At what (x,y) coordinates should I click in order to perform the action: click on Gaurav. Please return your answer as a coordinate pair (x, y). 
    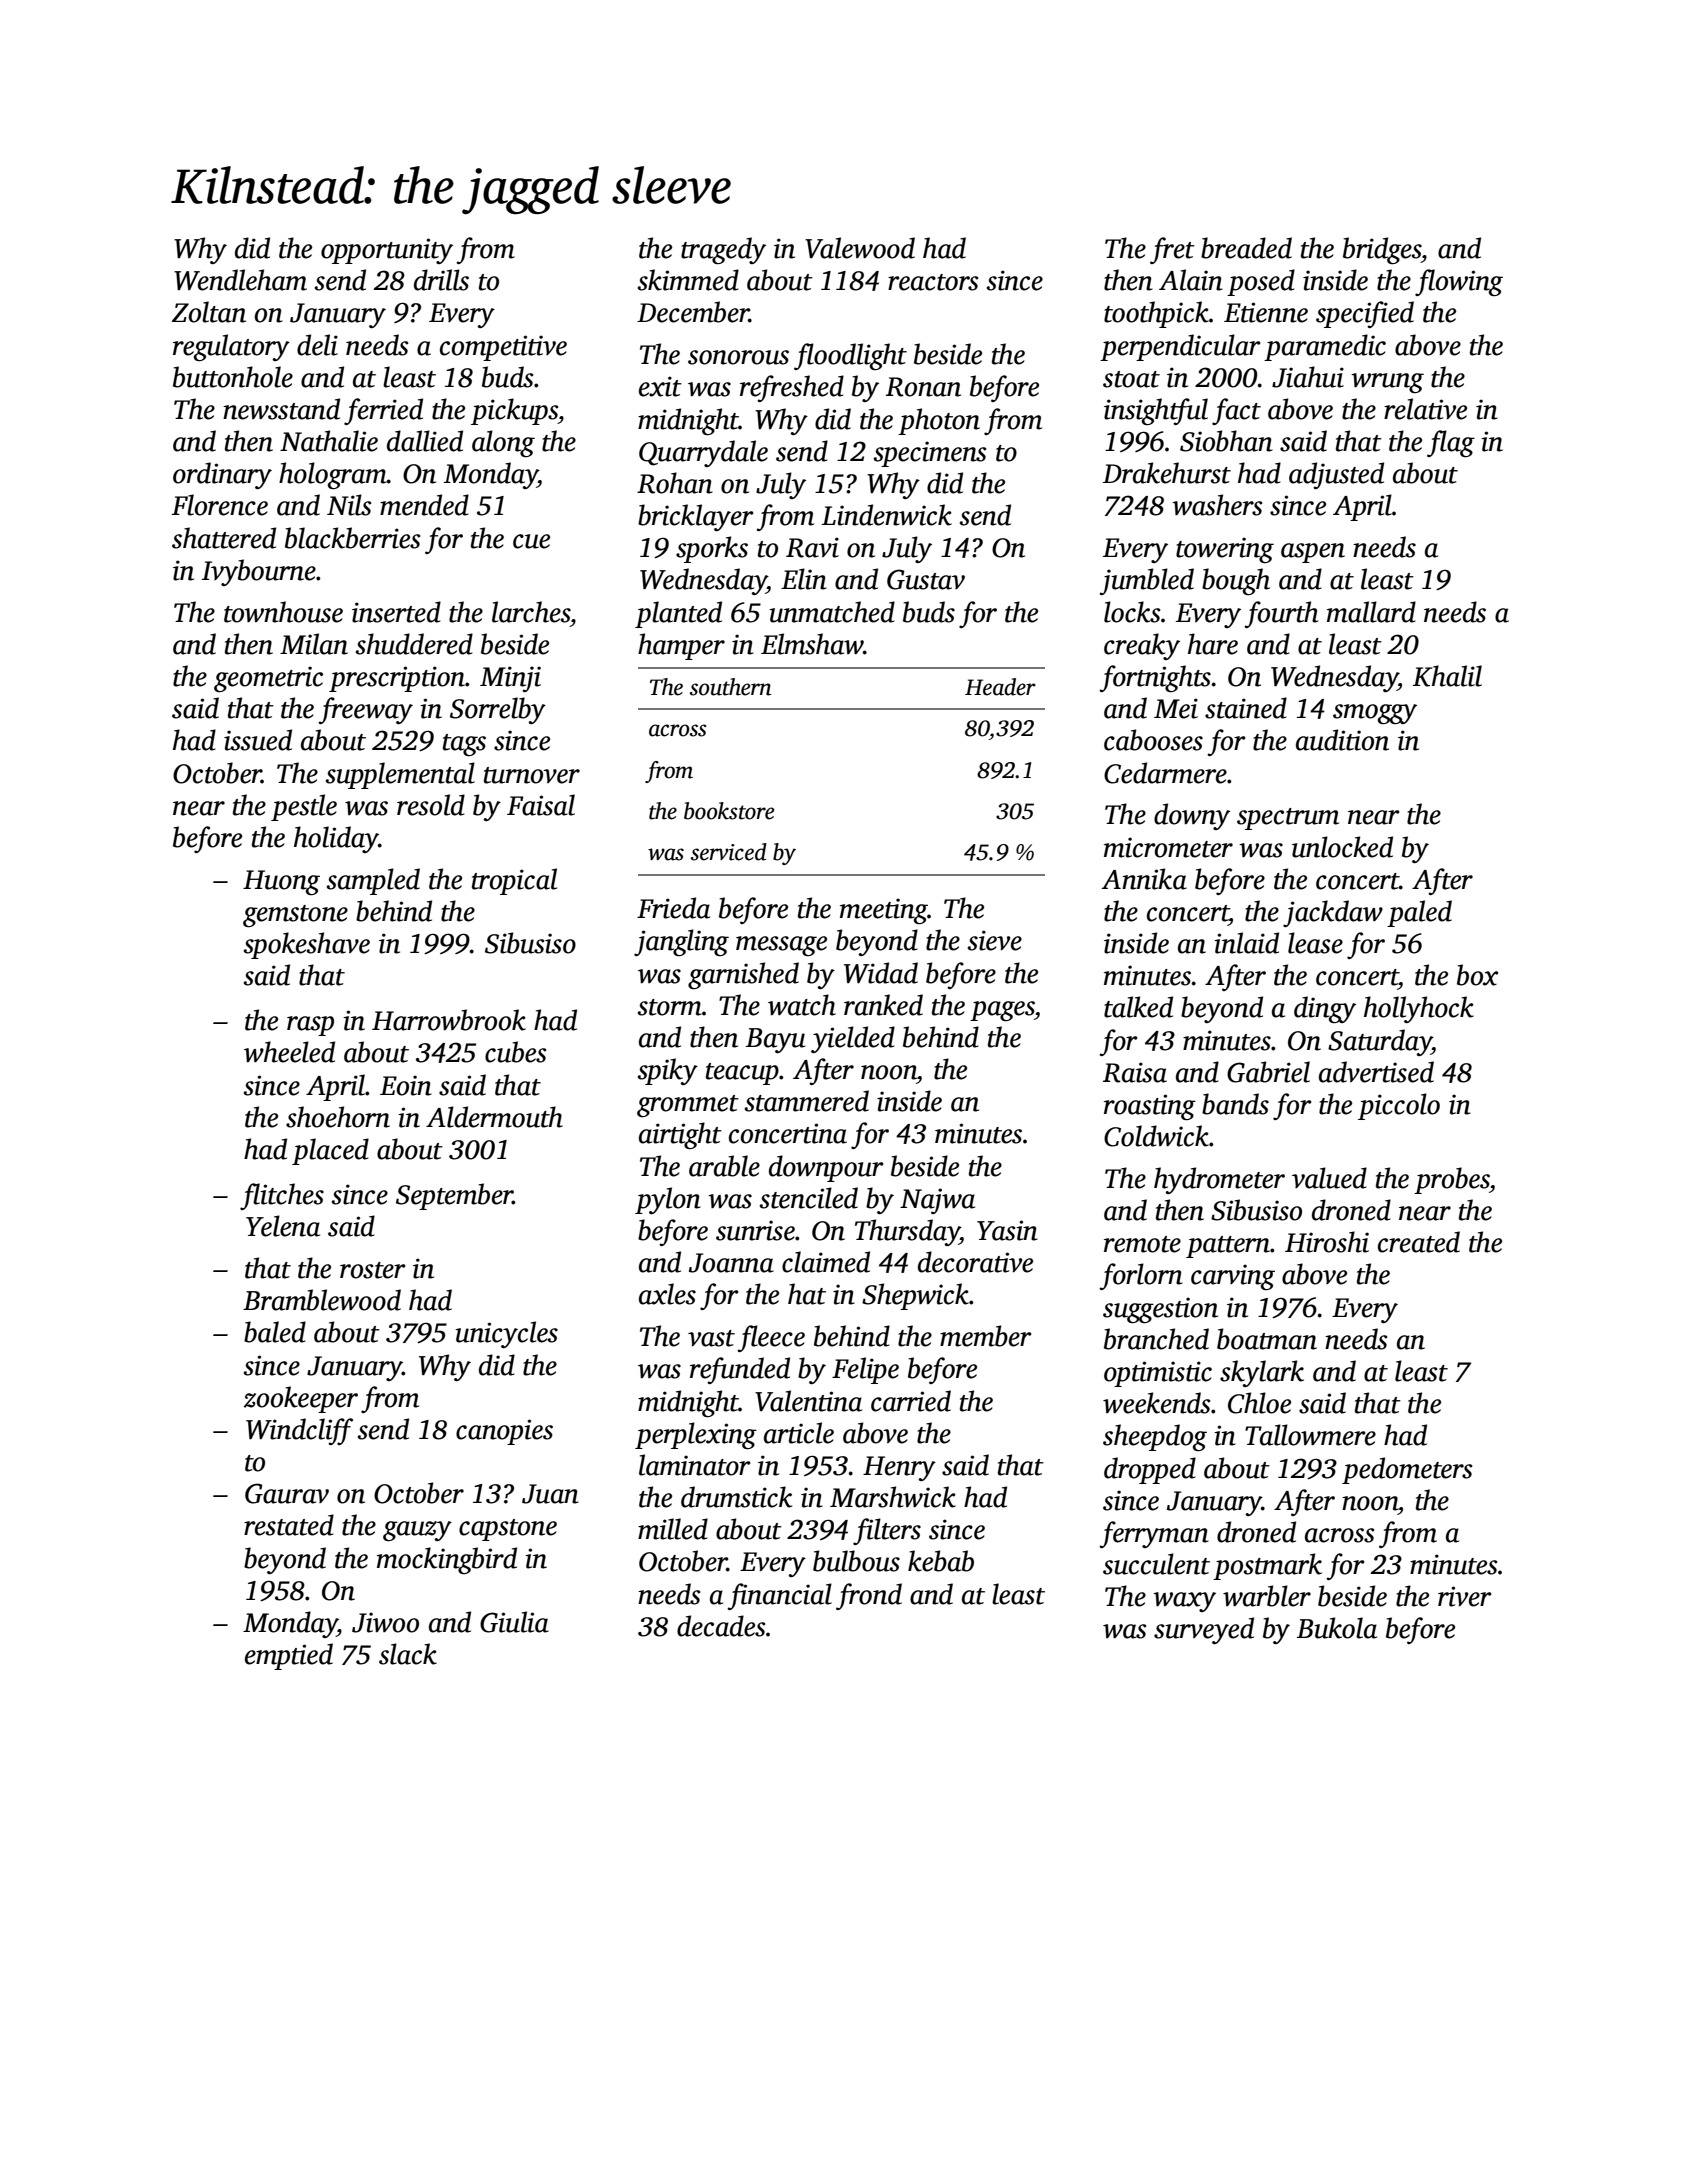
    Looking at the image, I should click on (287, 1493).
